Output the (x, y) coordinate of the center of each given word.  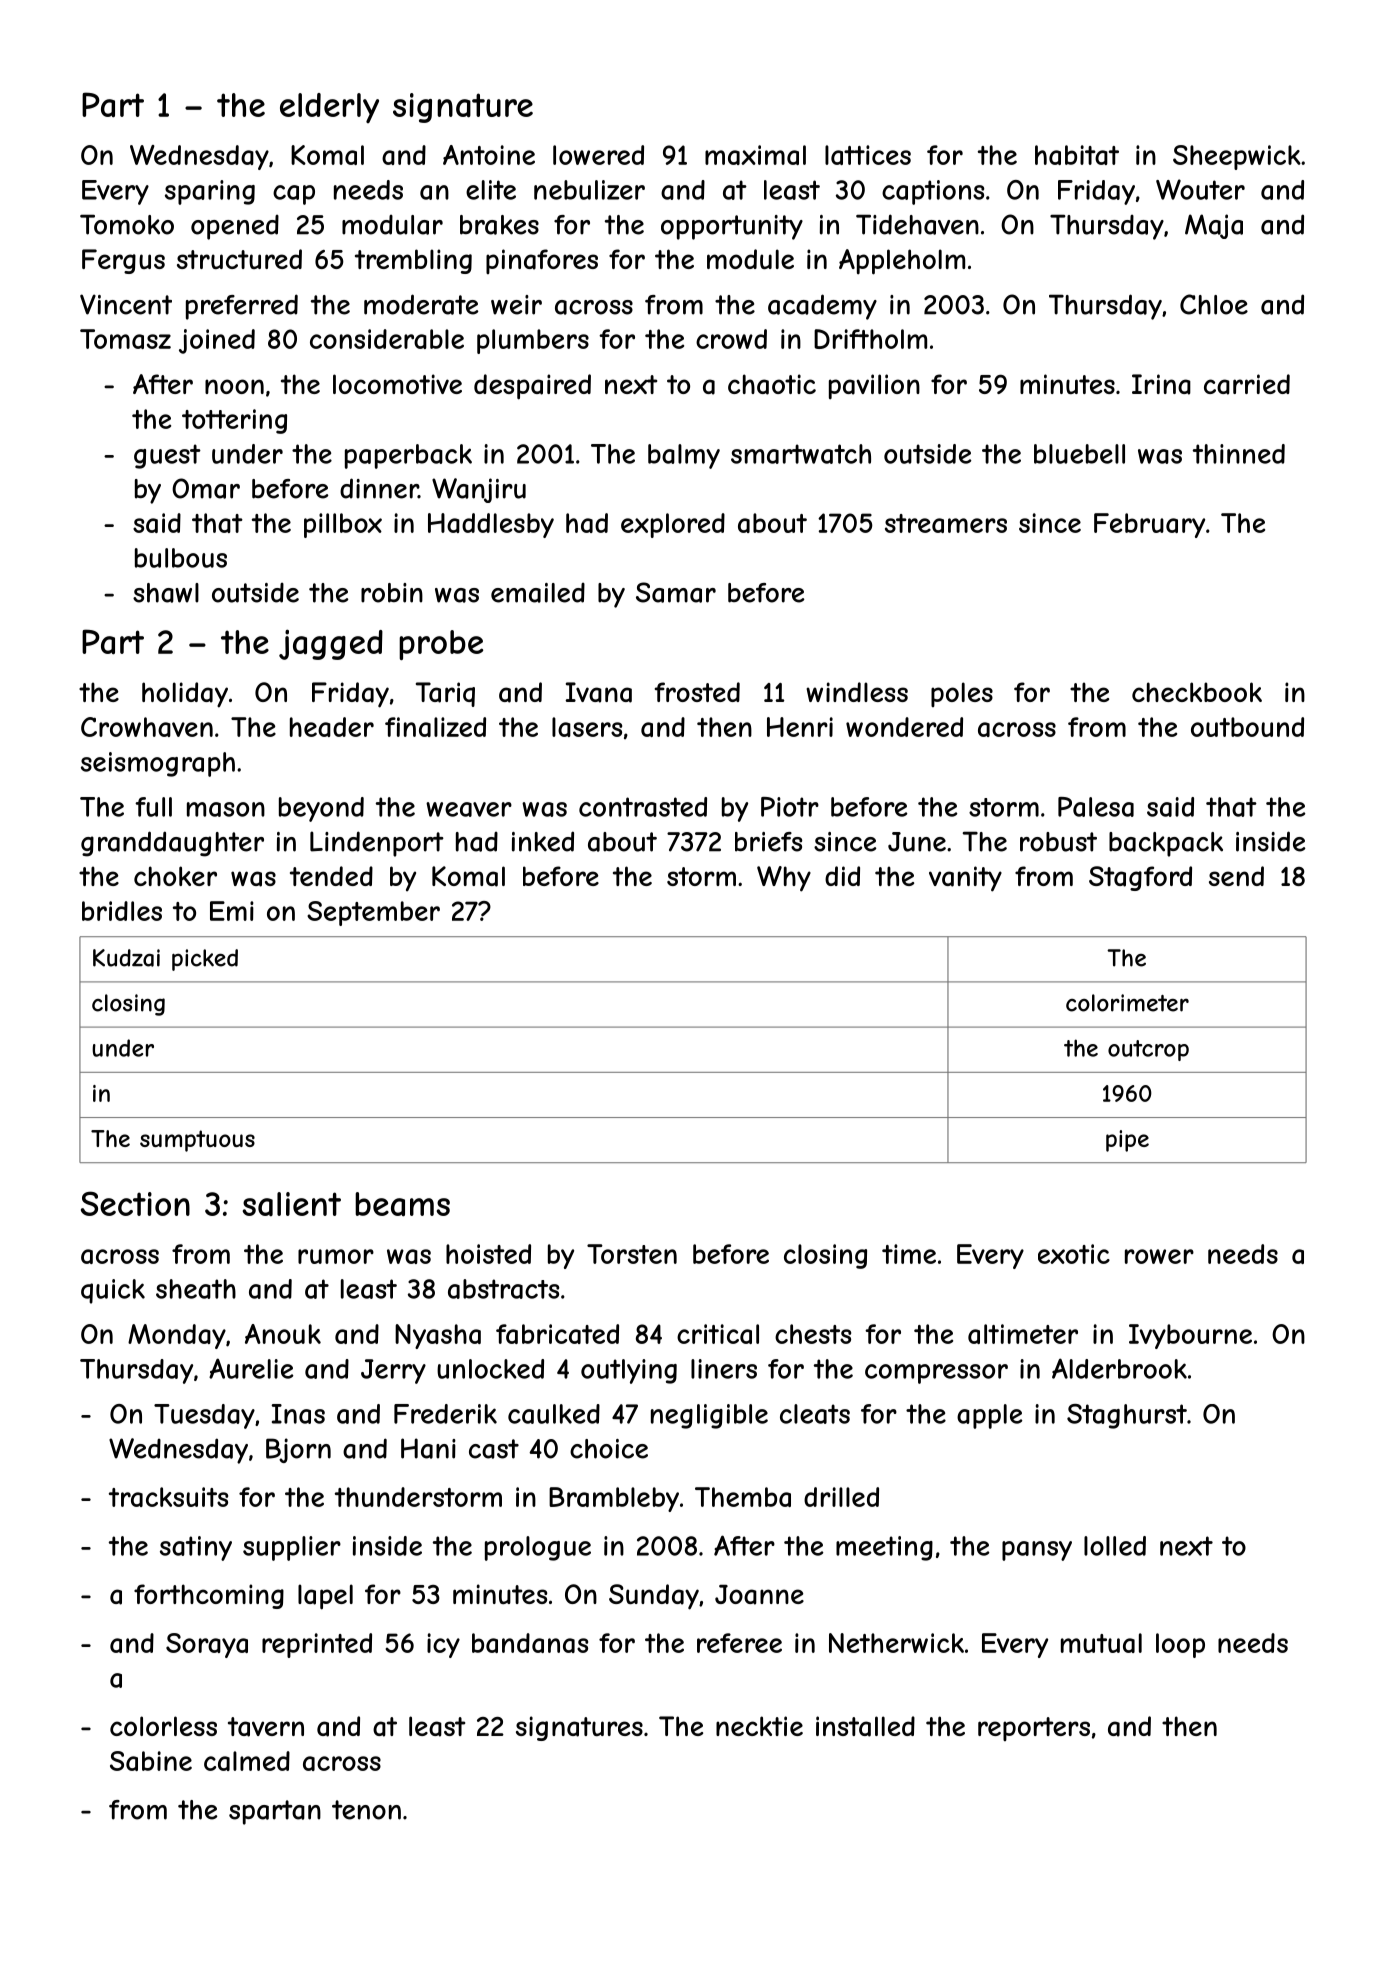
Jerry (393, 1371)
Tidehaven (917, 224)
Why (784, 879)
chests (813, 1334)
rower (1159, 1256)
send (1236, 876)
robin (392, 593)
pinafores (542, 261)
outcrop (1148, 1050)
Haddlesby (491, 525)
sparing (210, 192)
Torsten (632, 1254)
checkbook (1197, 692)
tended (331, 876)
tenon (366, 1810)
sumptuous (197, 1141)
